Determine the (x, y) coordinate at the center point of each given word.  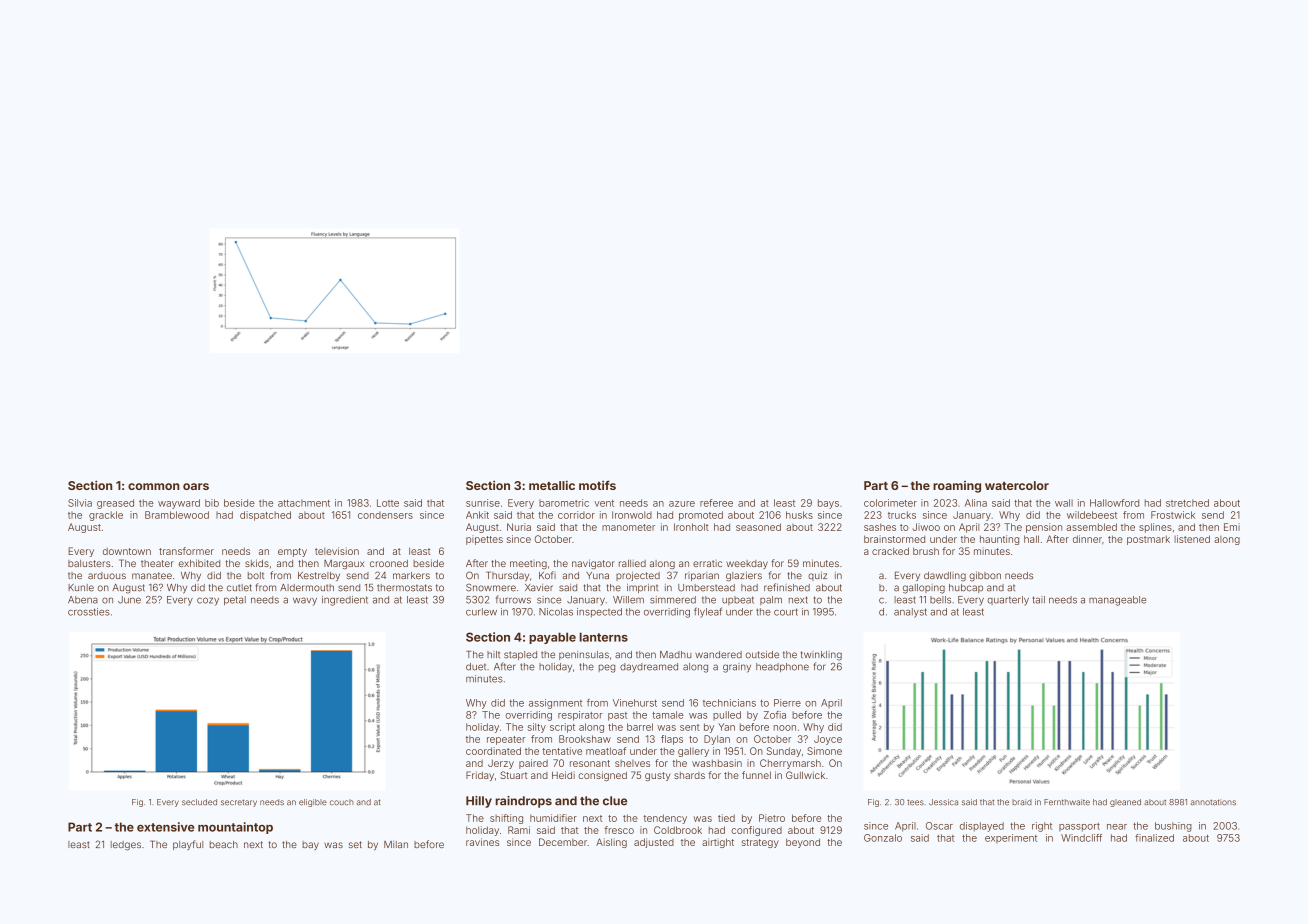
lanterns (604, 637)
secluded (199, 802)
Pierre (787, 703)
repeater (506, 740)
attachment (304, 503)
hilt (493, 654)
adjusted (654, 843)
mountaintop (235, 828)
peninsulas (584, 655)
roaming (957, 487)
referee (716, 503)
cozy (208, 601)
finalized (1154, 838)
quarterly (1008, 601)
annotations (1213, 802)
